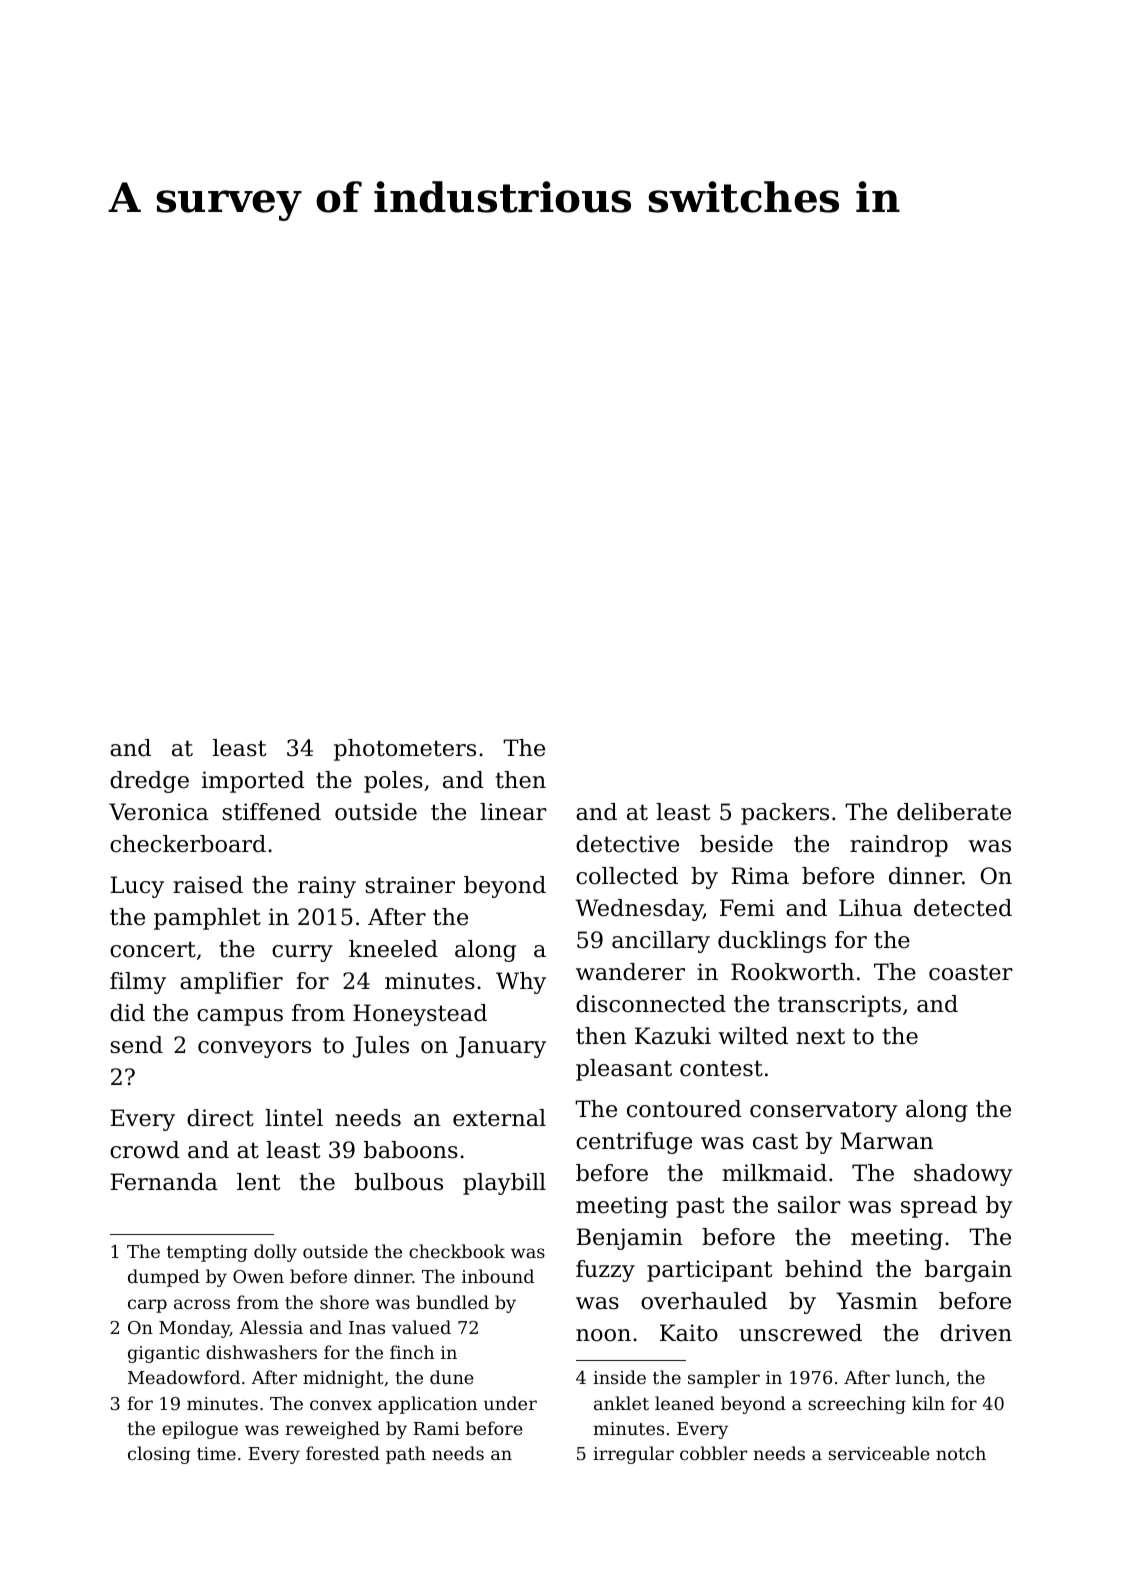 The width and height of the screenshot is (1122, 1593). I want to click on deliberate, so click(954, 812).
